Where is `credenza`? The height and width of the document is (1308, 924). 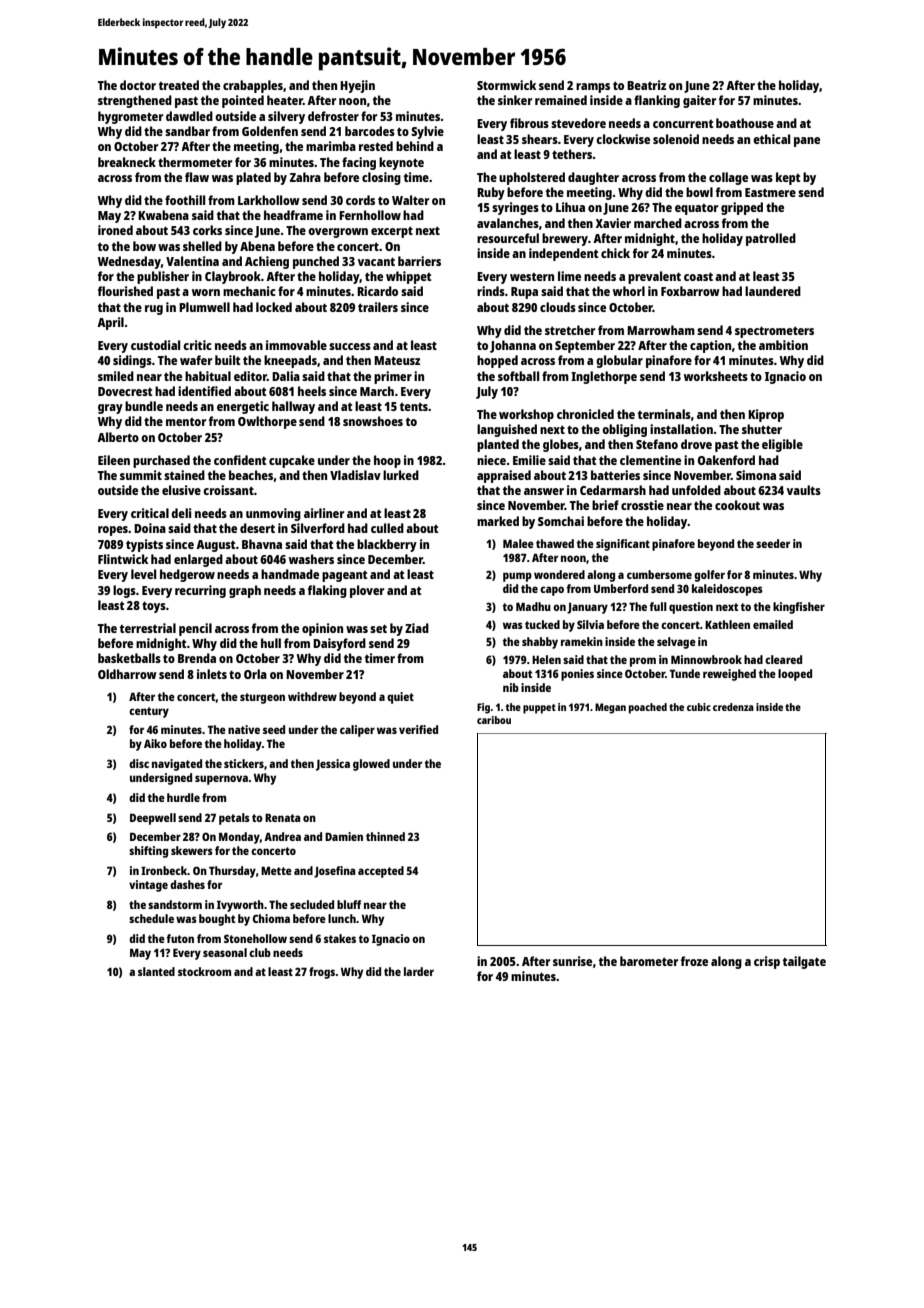 credenza is located at coordinates (733, 707).
